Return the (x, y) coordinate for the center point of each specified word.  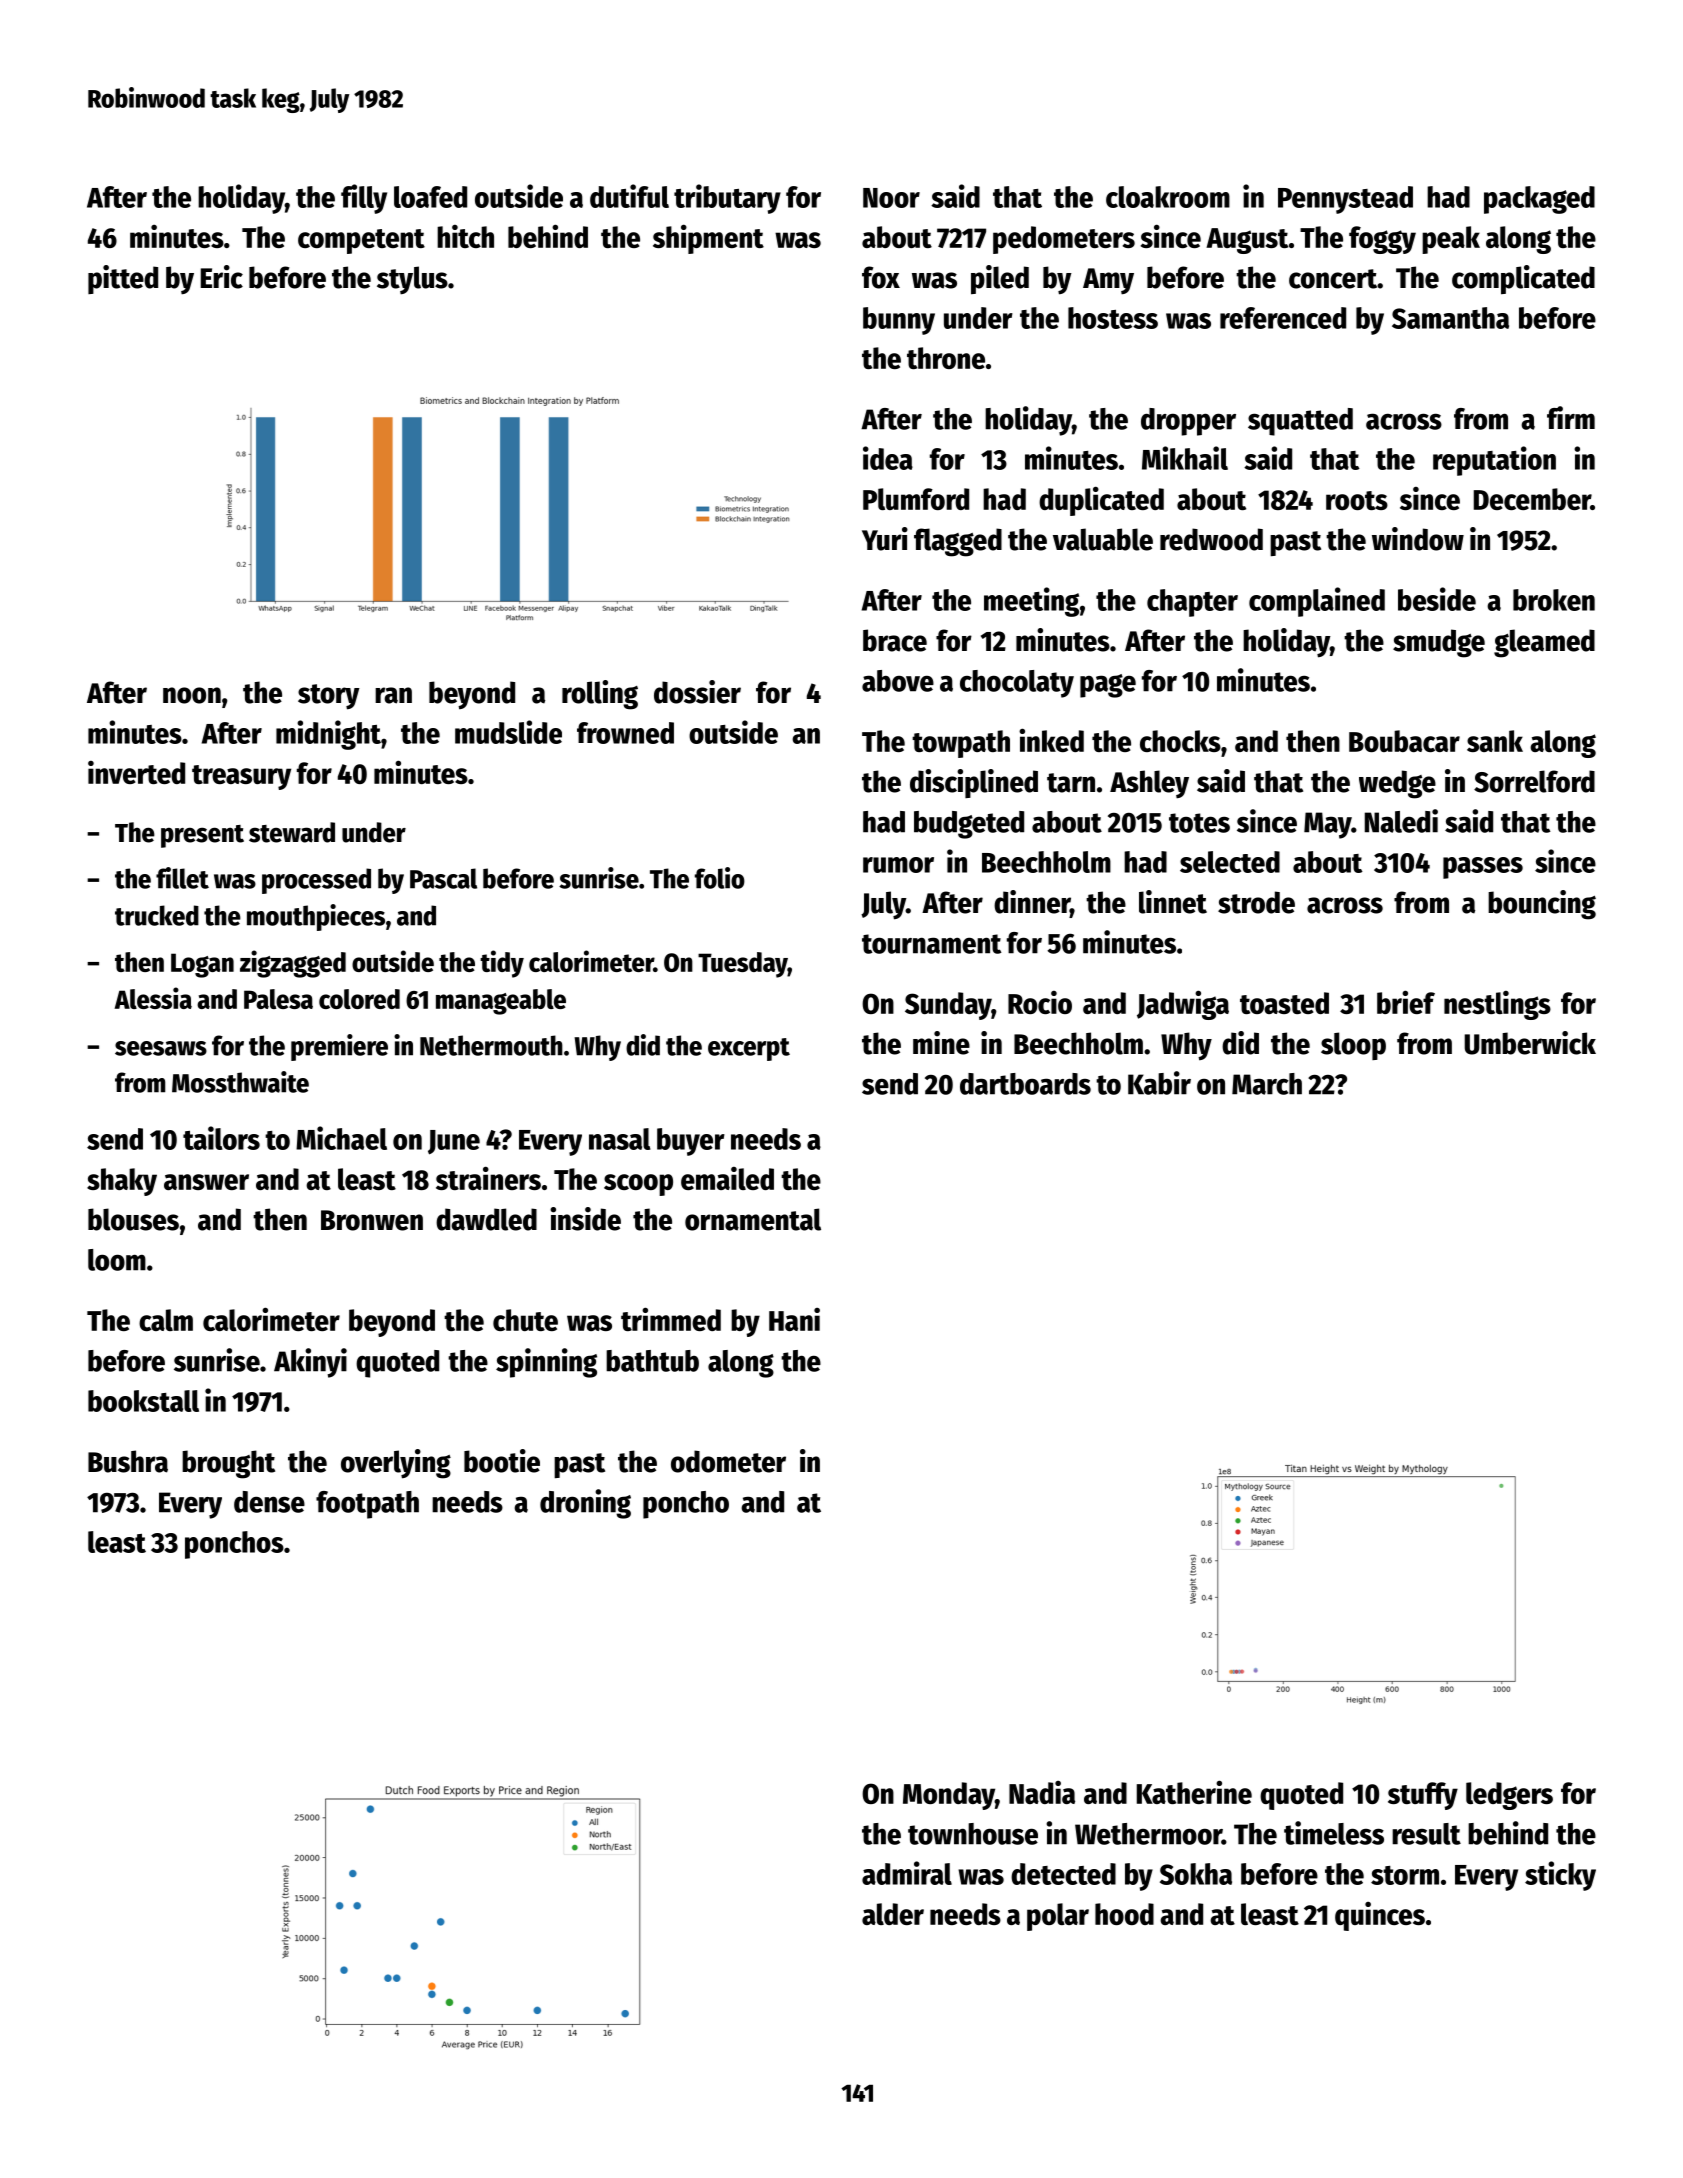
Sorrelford (1534, 781)
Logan (202, 965)
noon (192, 695)
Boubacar (1404, 741)
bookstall (143, 1401)
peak (1451, 240)
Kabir (1159, 1083)
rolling (600, 695)
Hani (794, 1319)
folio (720, 878)
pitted (123, 279)
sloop (1353, 1046)
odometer (728, 1461)
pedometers (1064, 240)
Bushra (128, 1461)
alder (893, 1914)
